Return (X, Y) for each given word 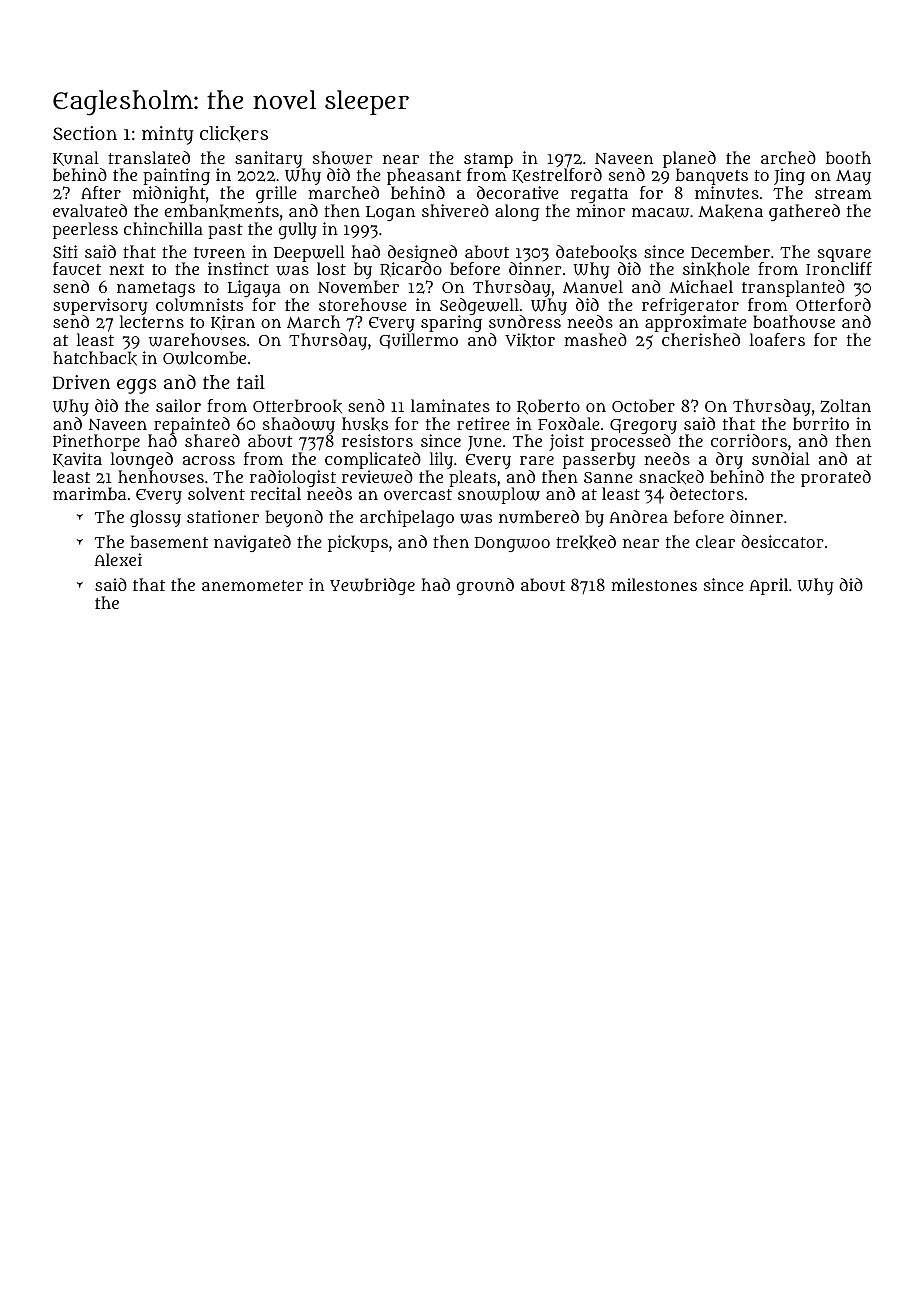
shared (212, 440)
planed (689, 160)
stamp (488, 161)
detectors (707, 493)
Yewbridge (372, 586)
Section (85, 133)
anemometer (252, 585)
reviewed (377, 477)
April (768, 586)
